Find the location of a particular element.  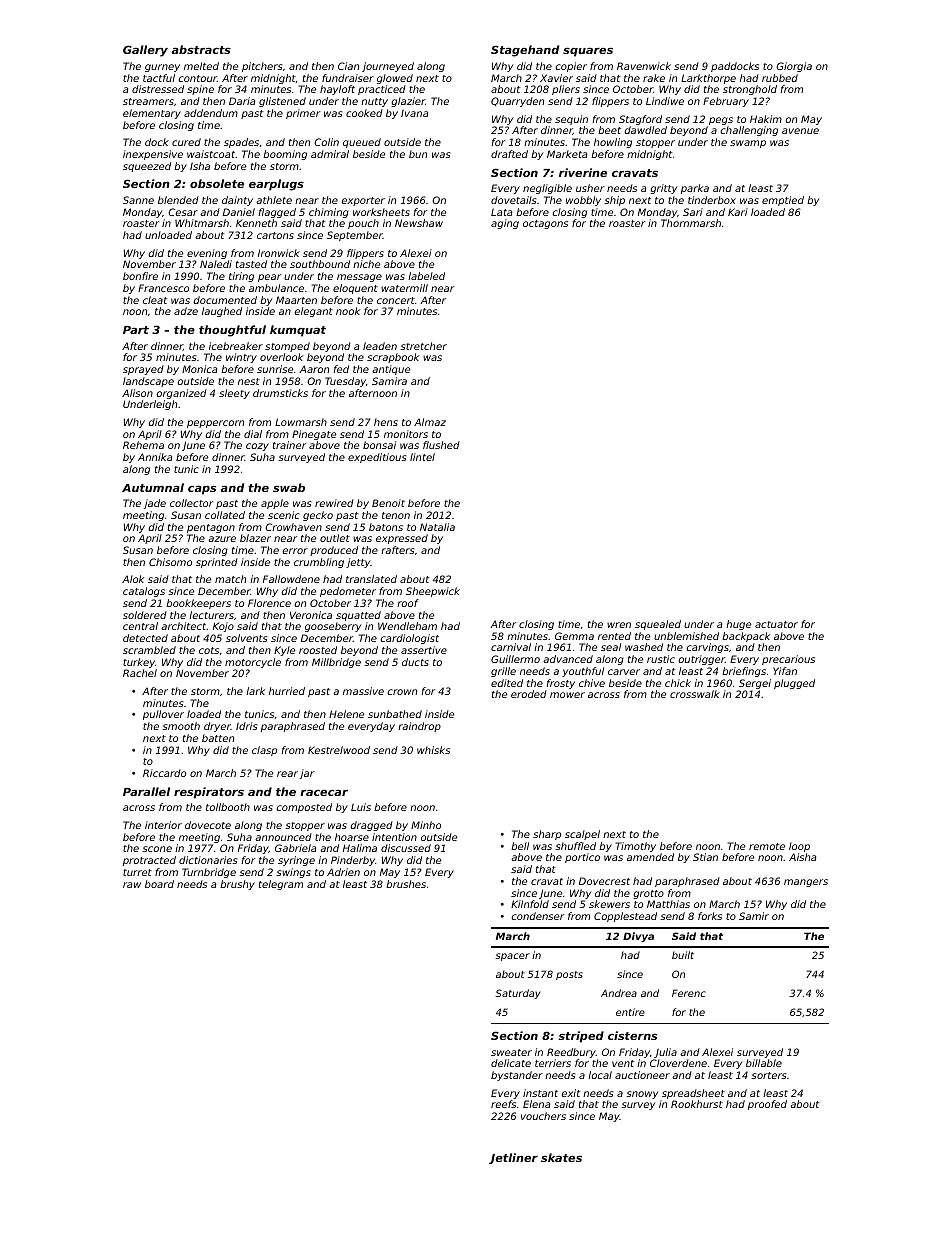

bun is located at coordinates (418, 154).
